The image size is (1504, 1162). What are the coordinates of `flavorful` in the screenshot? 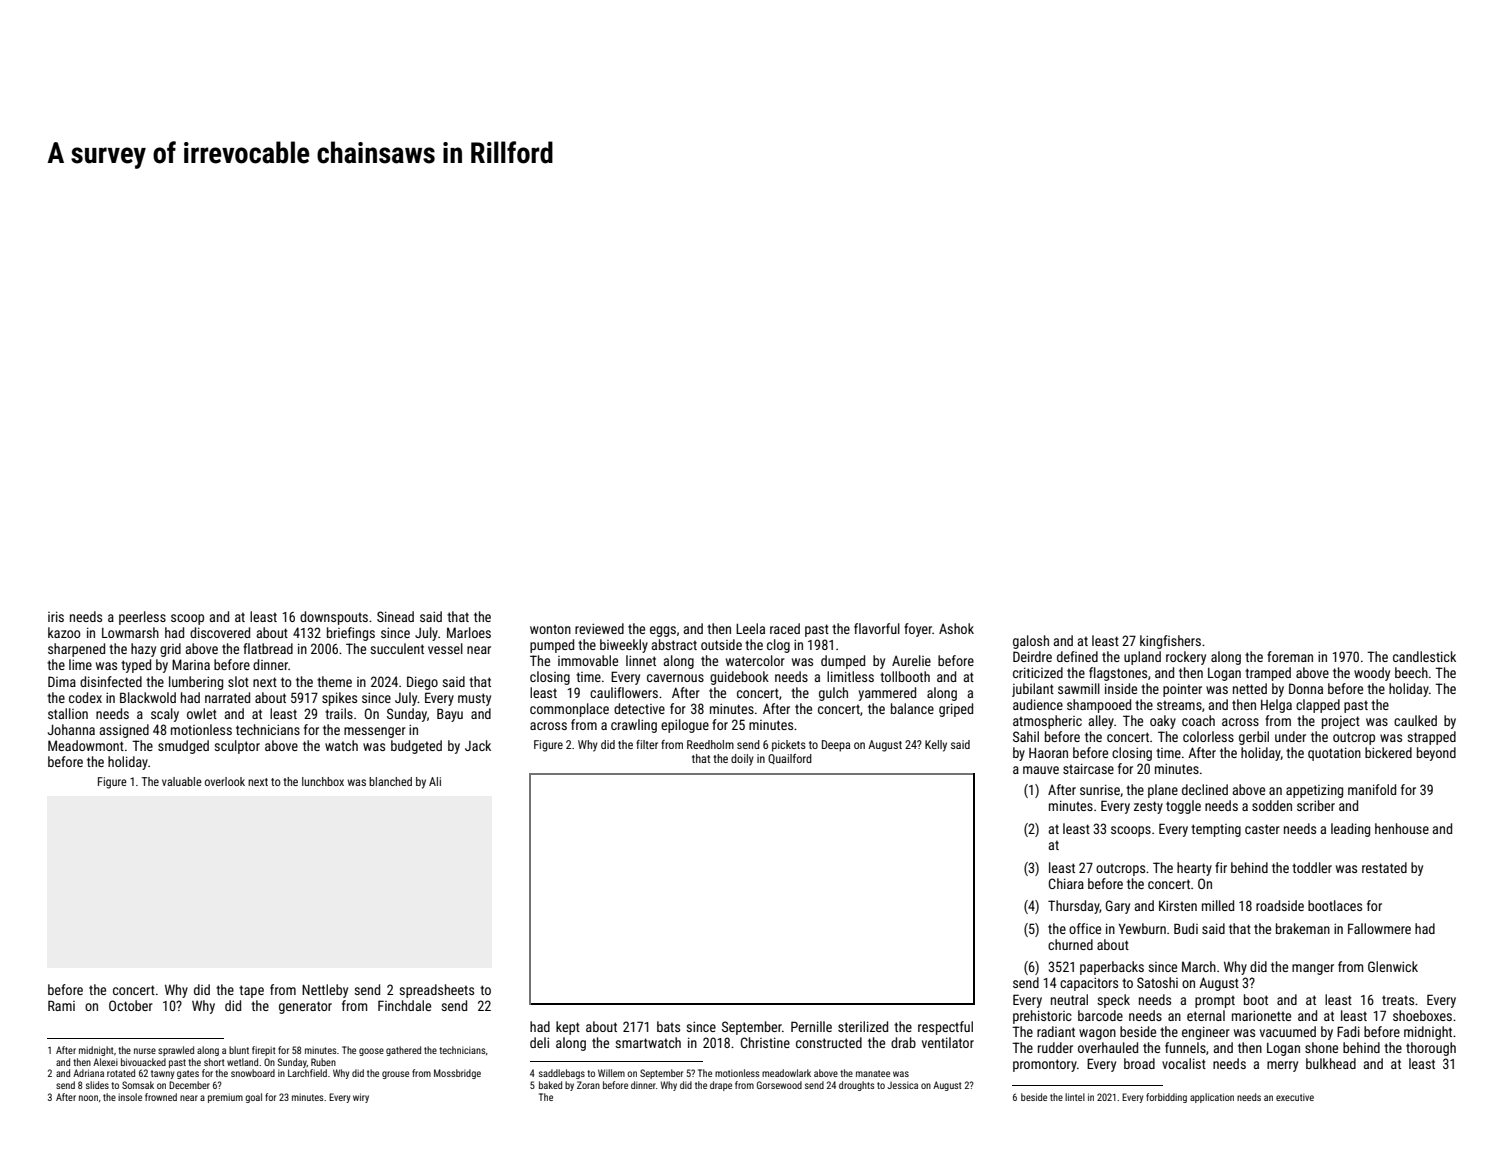 It's located at (877, 628).
